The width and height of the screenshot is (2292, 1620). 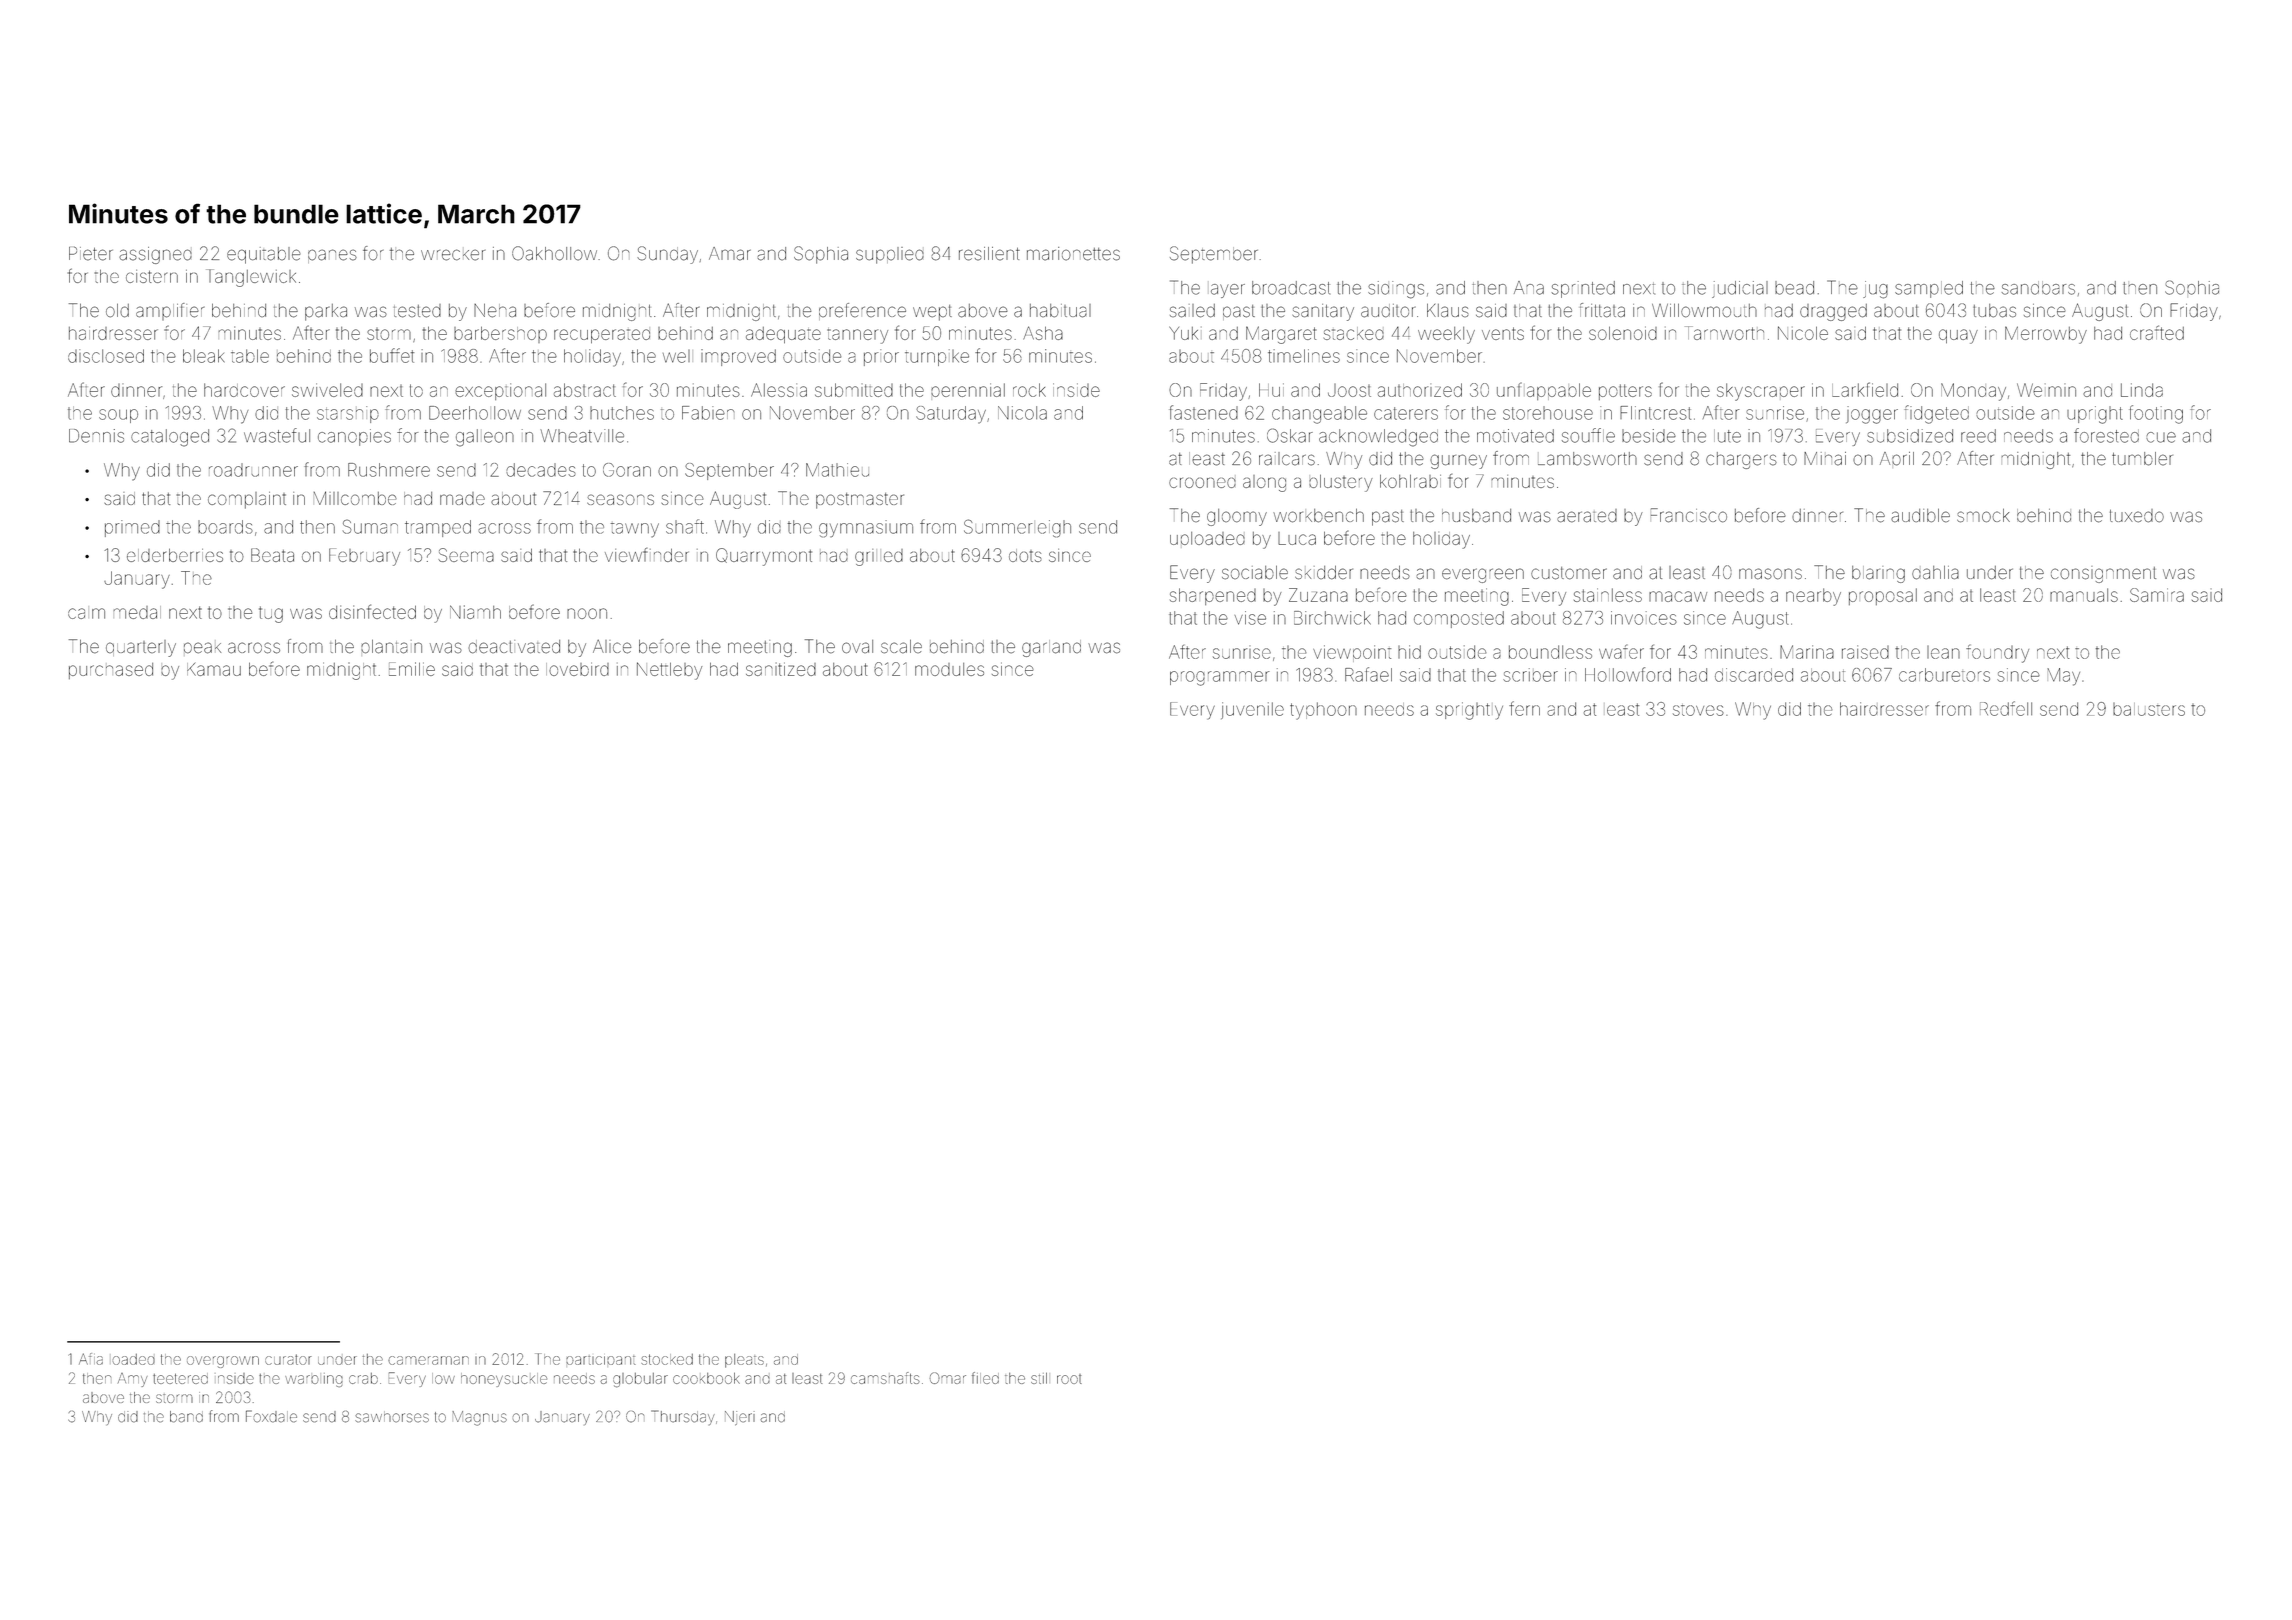 What do you see at coordinates (1069, 1379) in the screenshot?
I see `root` at bounding box center [1069, 1379].
